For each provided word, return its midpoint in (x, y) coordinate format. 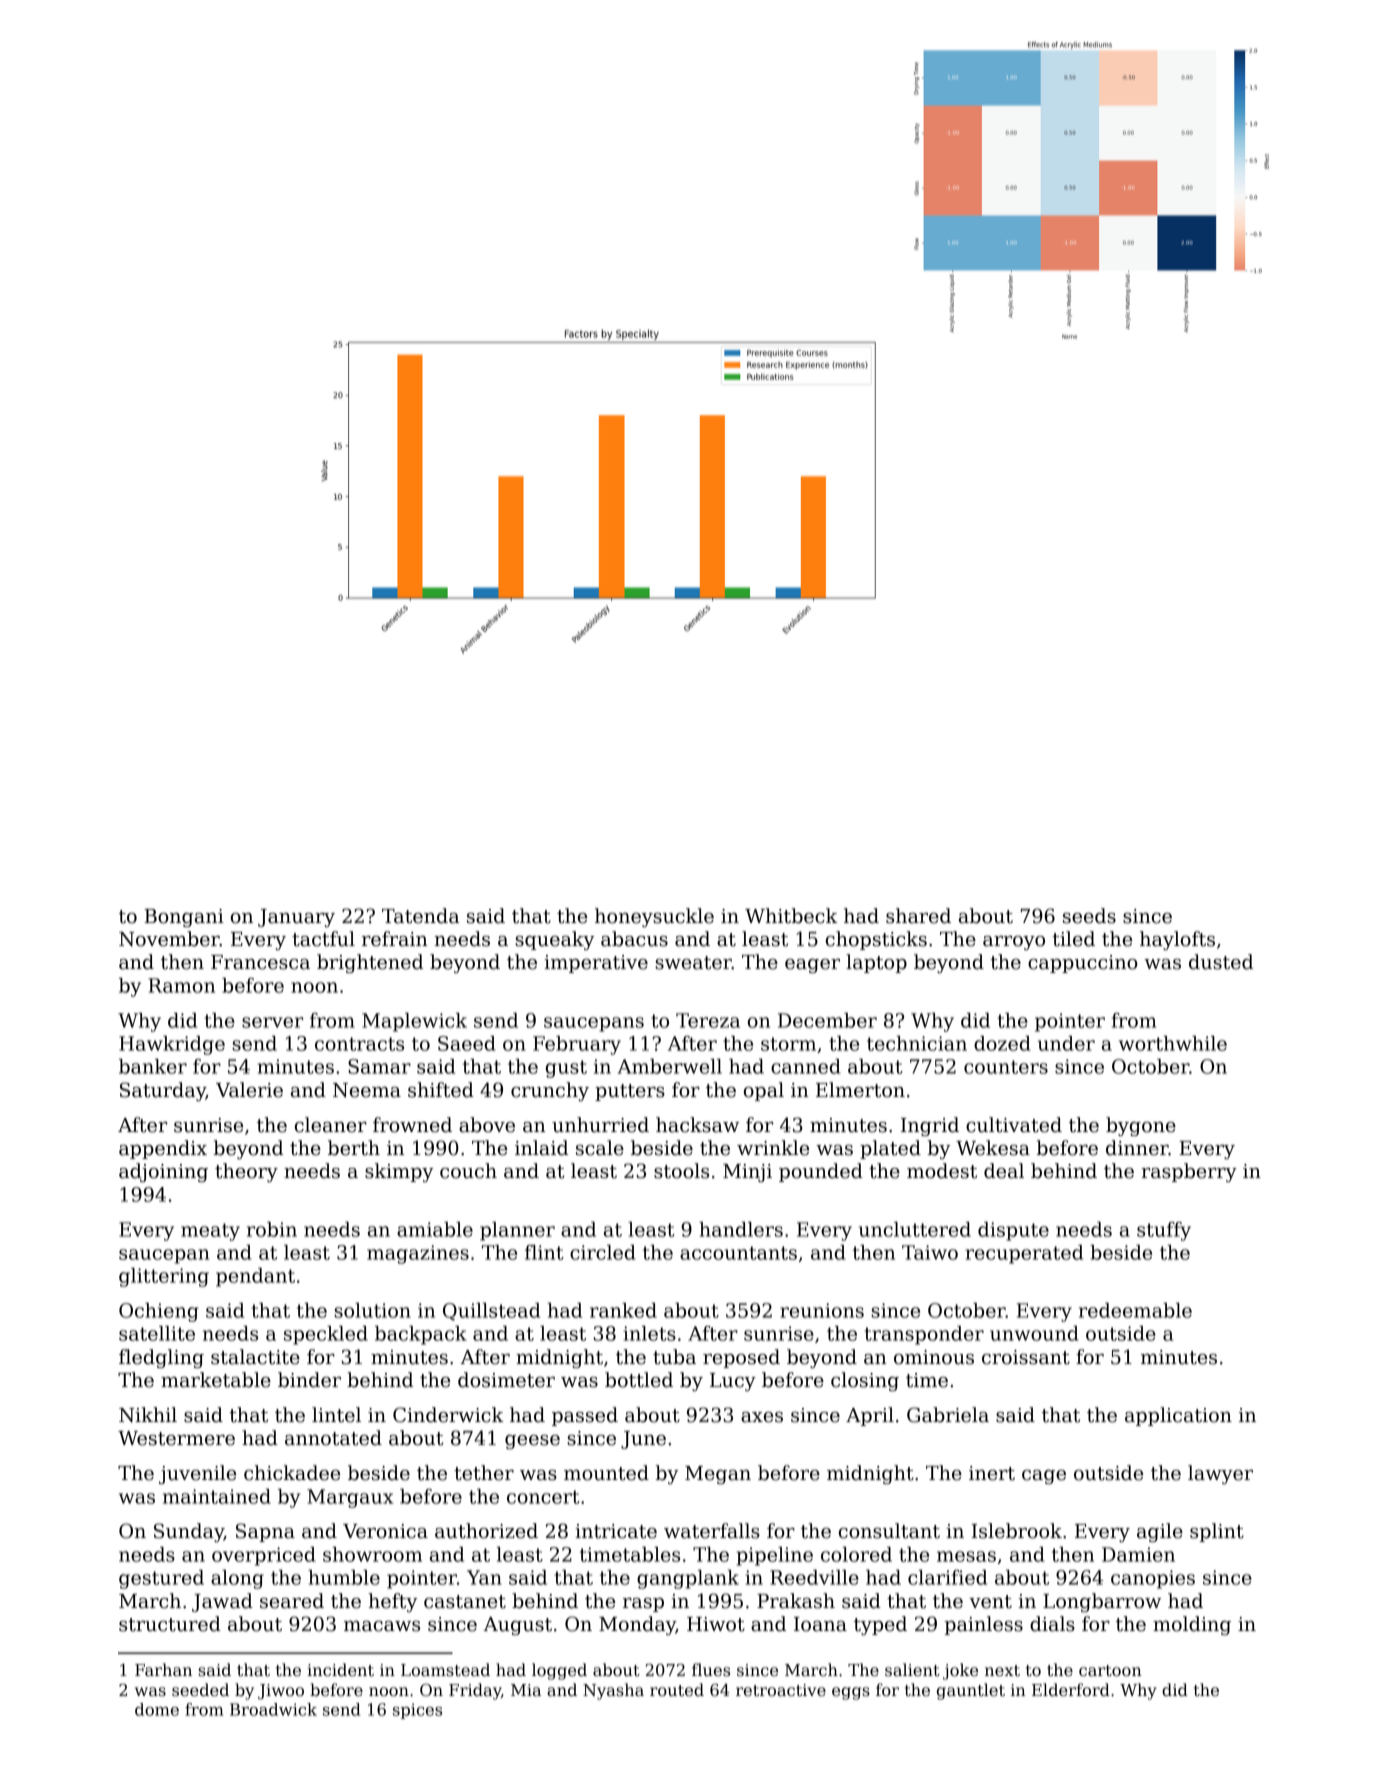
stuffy (1164, 1231)
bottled (639, 1380)
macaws (382, 1626)
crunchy (550, 1091)
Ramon (181, 985)
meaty (210, 1232)
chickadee (292, 1473)
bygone (1141, 1126)
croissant (1026, 1357)
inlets (650, 1333)
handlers (741, 1229)
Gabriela (948, 1415)
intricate (616, 1531)
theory (246, 1172)
